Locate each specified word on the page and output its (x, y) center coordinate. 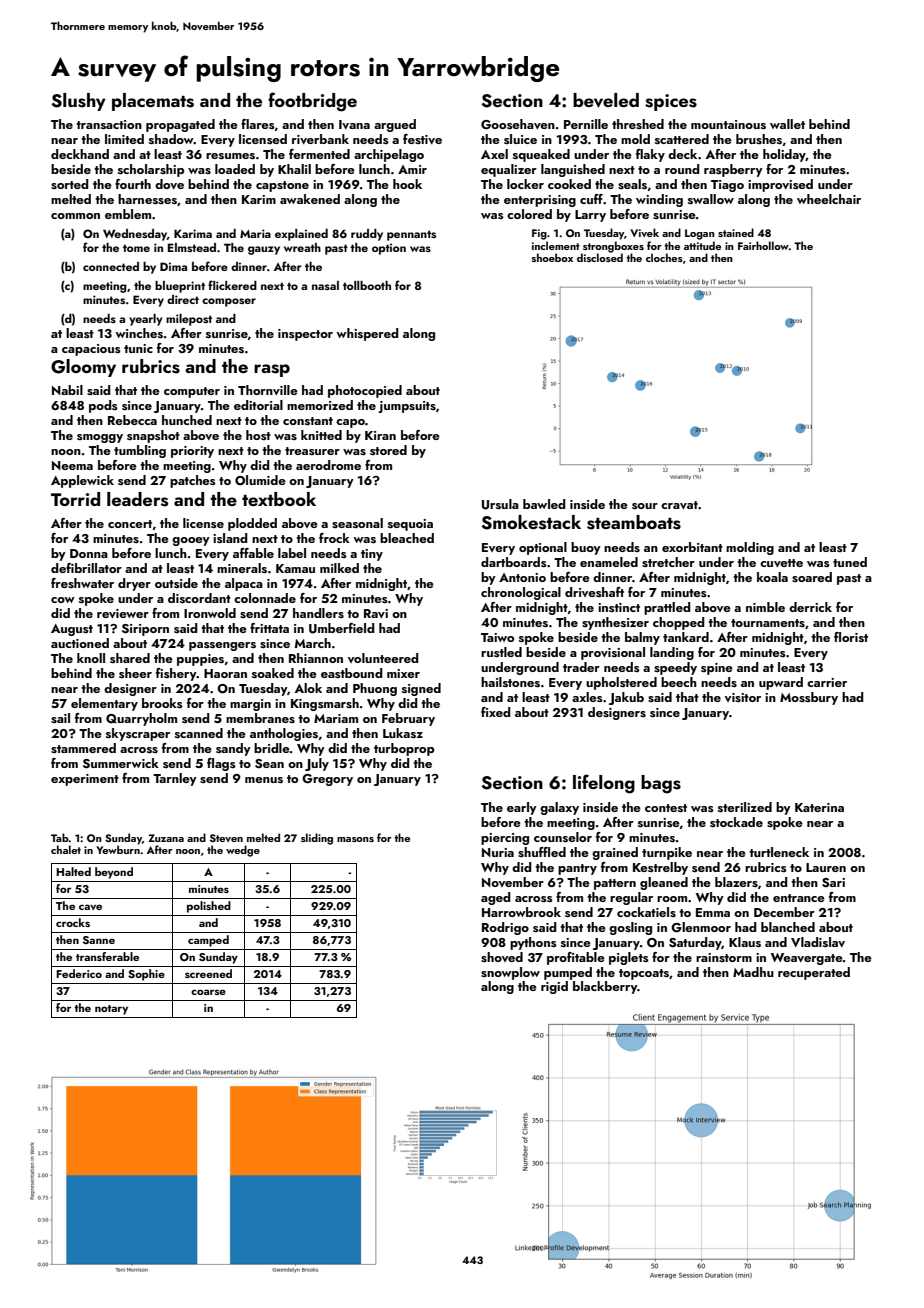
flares (258, 124)
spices (671, 102)
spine (717, 669)
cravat (679, 505)
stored (388, 450)
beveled (606, 100)
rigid (554, 987)
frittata (269, 628)
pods (103, 406)
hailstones (510, 682)
